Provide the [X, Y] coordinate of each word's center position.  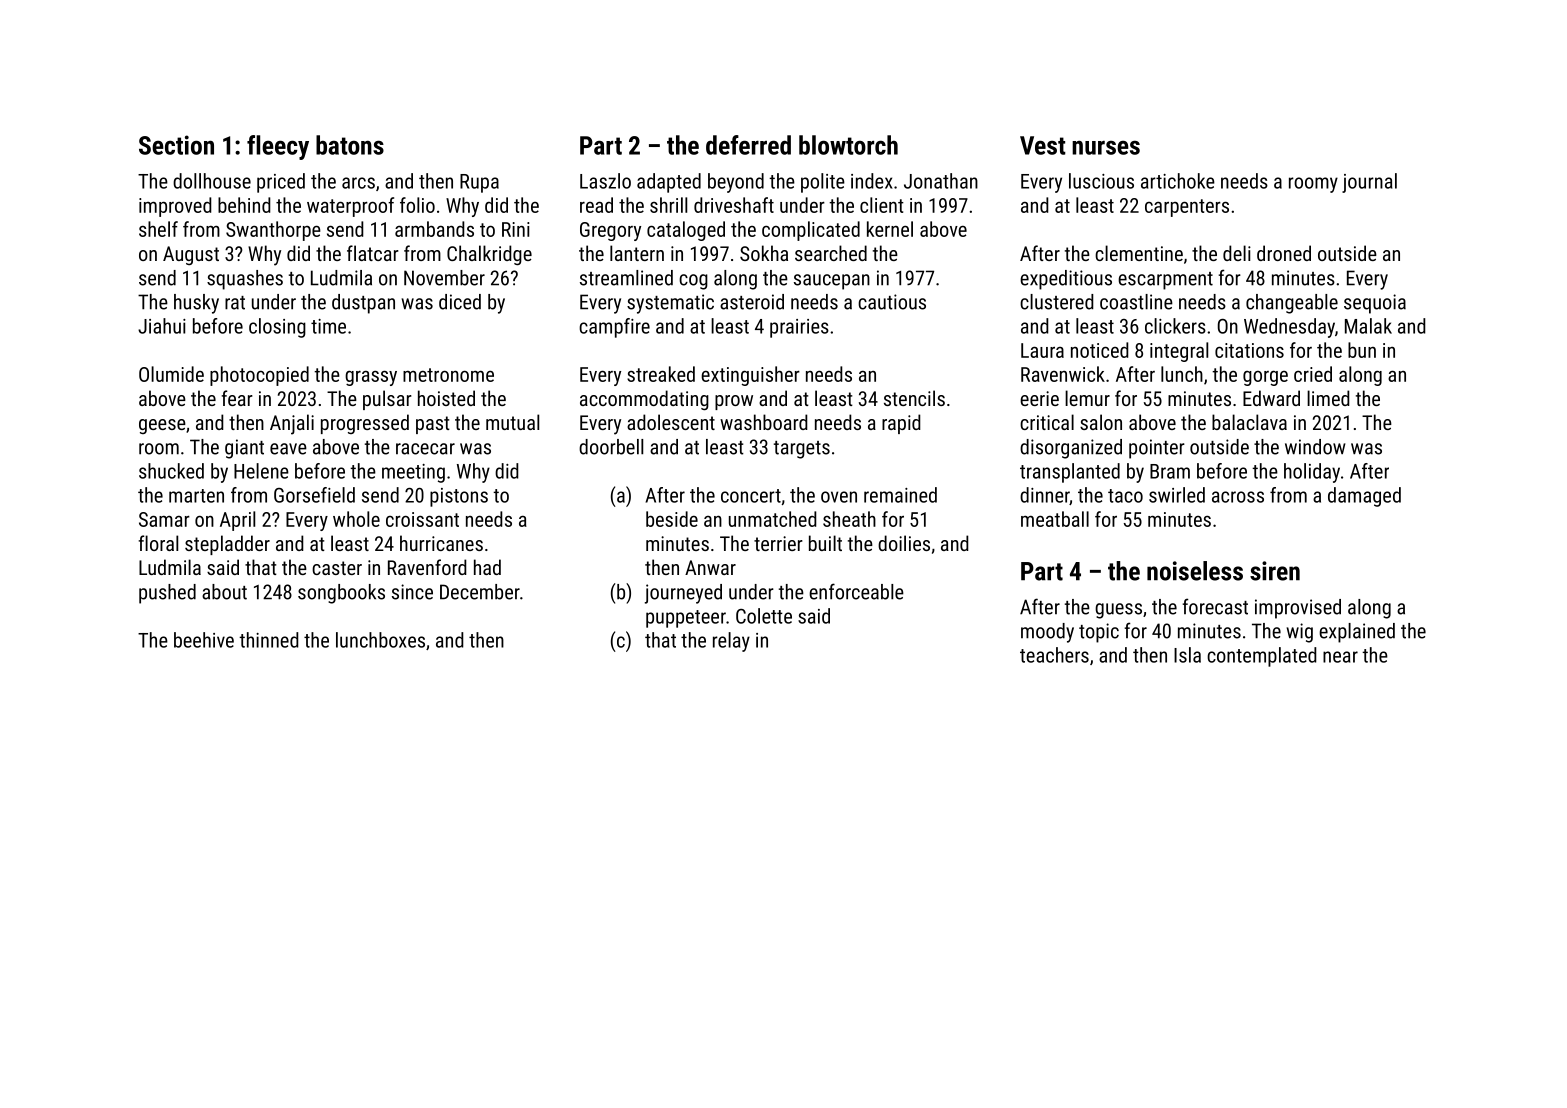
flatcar [373, 253]
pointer [1157, 449]
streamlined [626, 278]
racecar [425, 449]
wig [1300, 633]
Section [176, 145]
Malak [1368, 326]
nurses [1106, 147]
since [412, 592]
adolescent [671, 422]
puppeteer [686, 619]
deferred [748, 145]
